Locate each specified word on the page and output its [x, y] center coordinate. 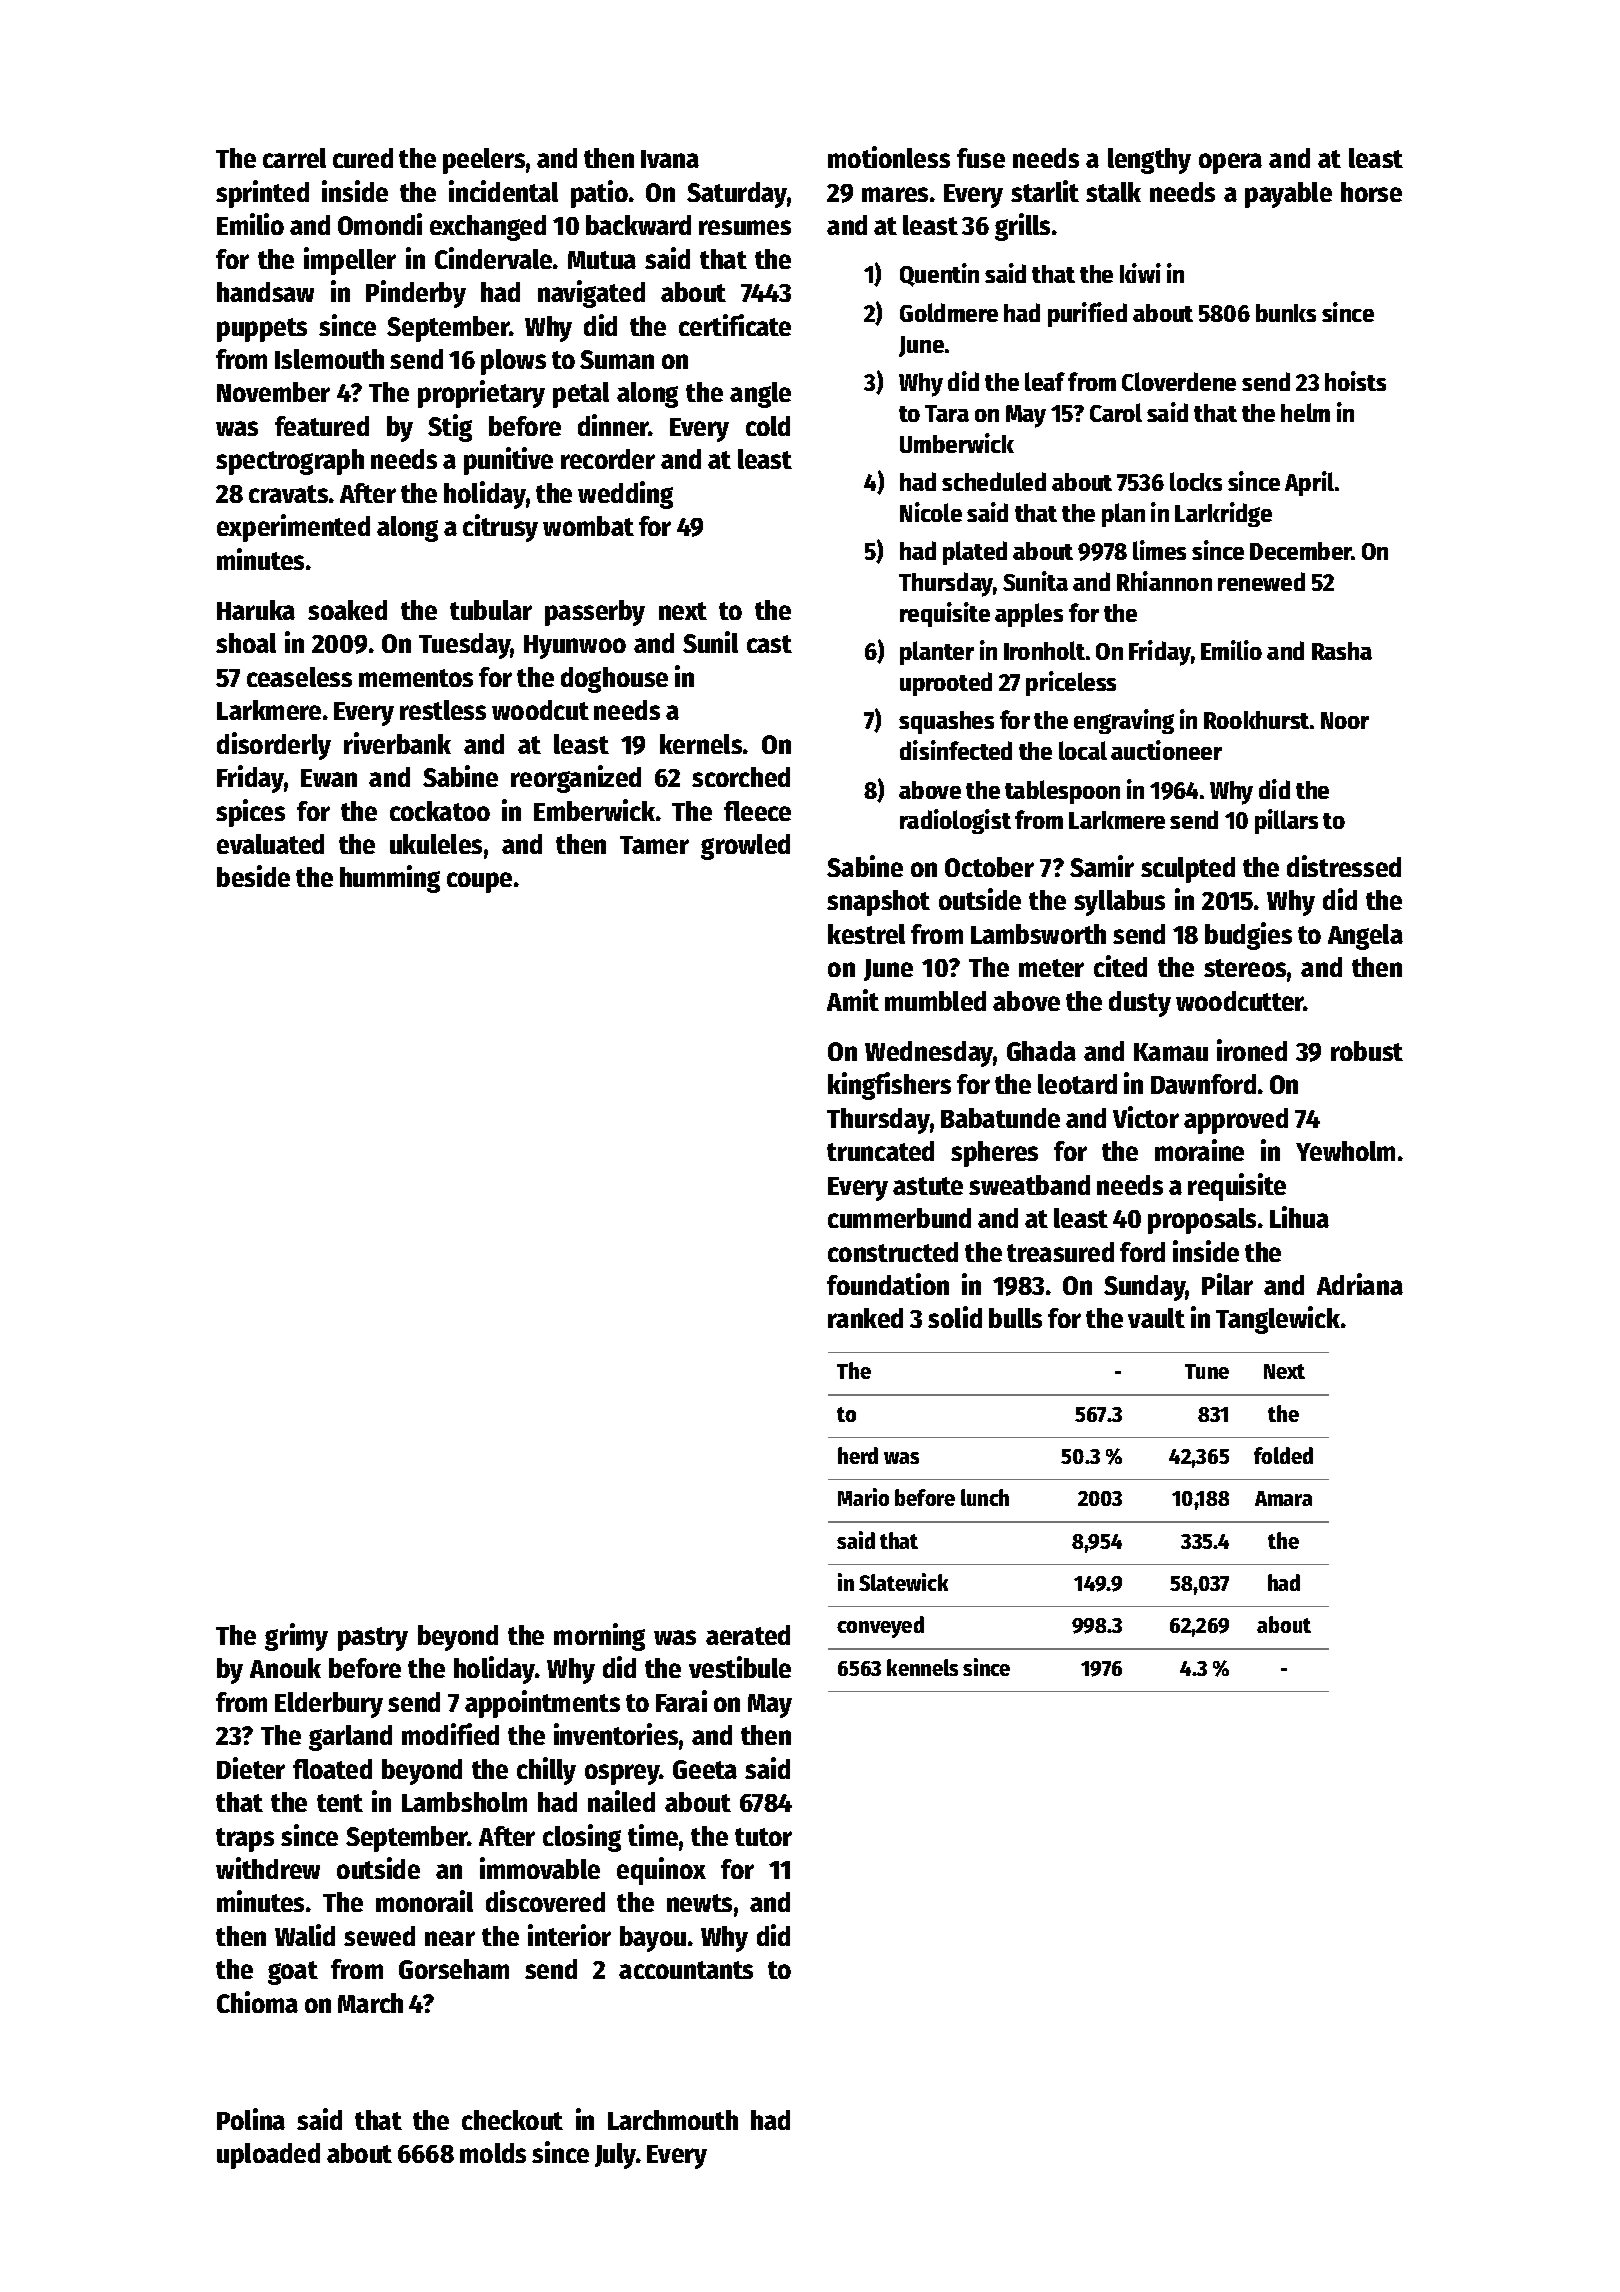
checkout [512, 2120]
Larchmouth [673, 2120]
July [615, 2156]
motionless [889, 157]
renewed [1261, 581]
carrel [294, 158]
